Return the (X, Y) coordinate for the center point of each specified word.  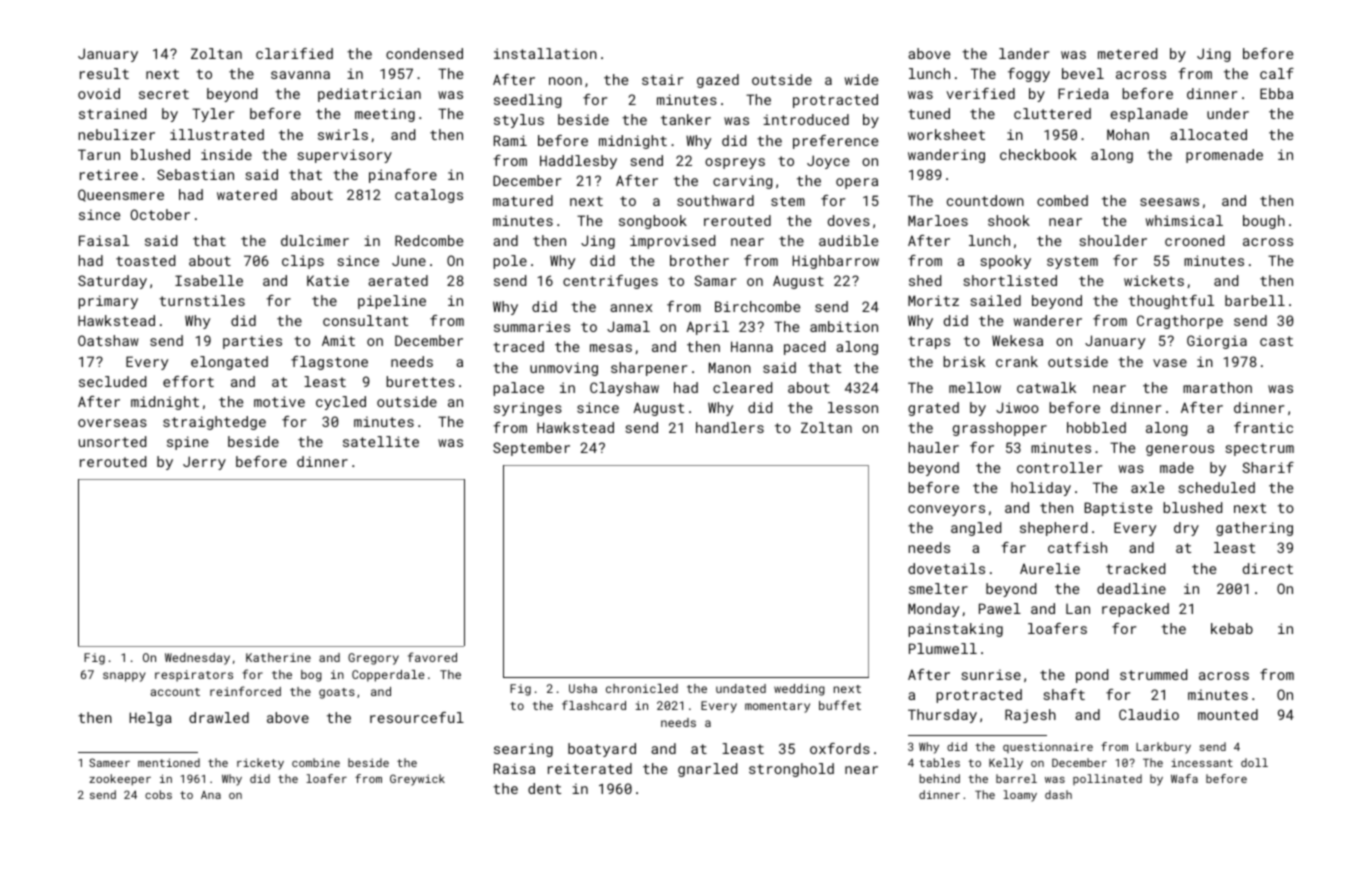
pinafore (403, 176)
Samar (715, 280)
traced (518, 346)
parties (252, 342)
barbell (1255, 300)
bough (1264, 222)
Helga (151, 719)
